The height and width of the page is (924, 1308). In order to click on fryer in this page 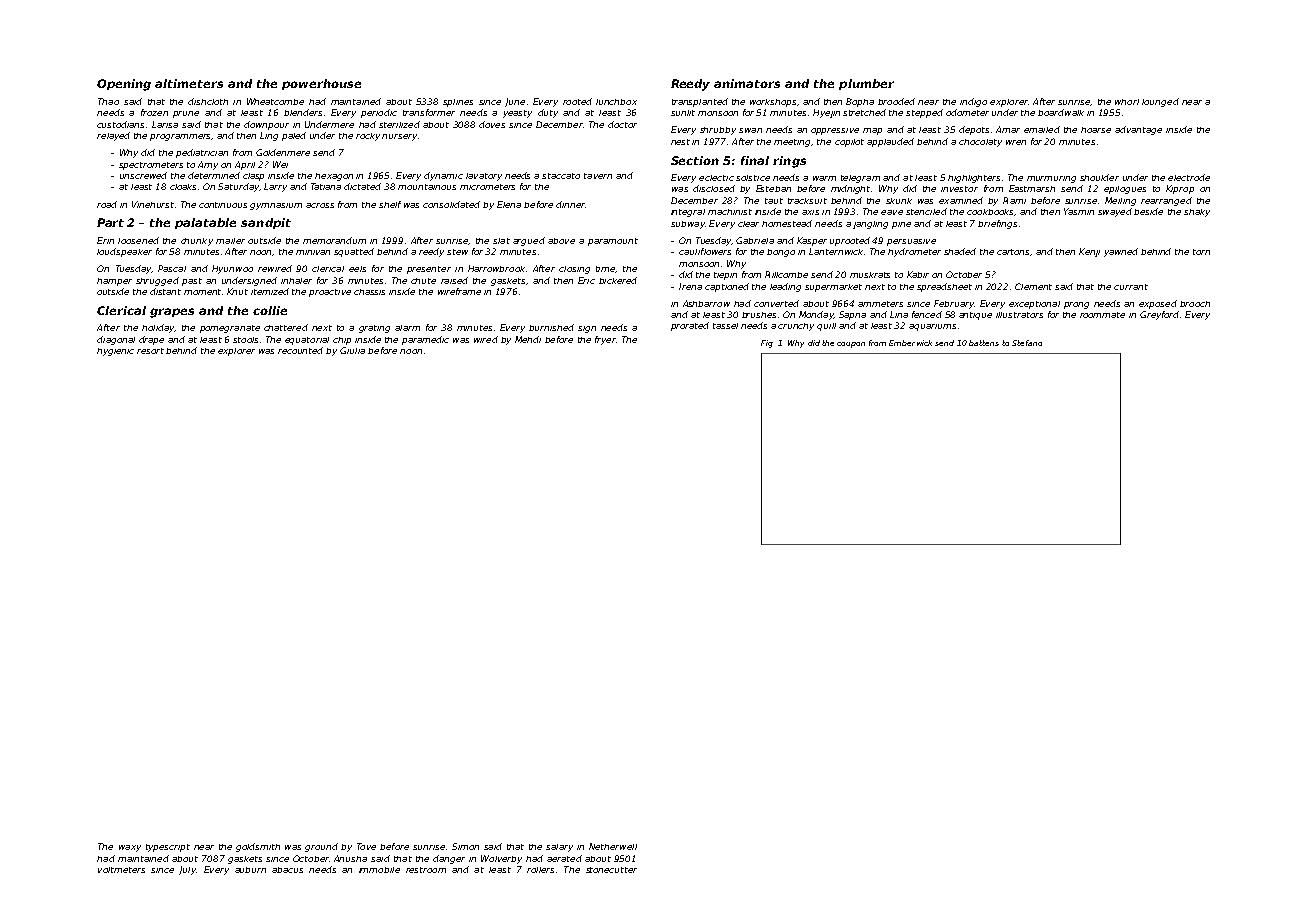, I will do `click(605, 340)`.
